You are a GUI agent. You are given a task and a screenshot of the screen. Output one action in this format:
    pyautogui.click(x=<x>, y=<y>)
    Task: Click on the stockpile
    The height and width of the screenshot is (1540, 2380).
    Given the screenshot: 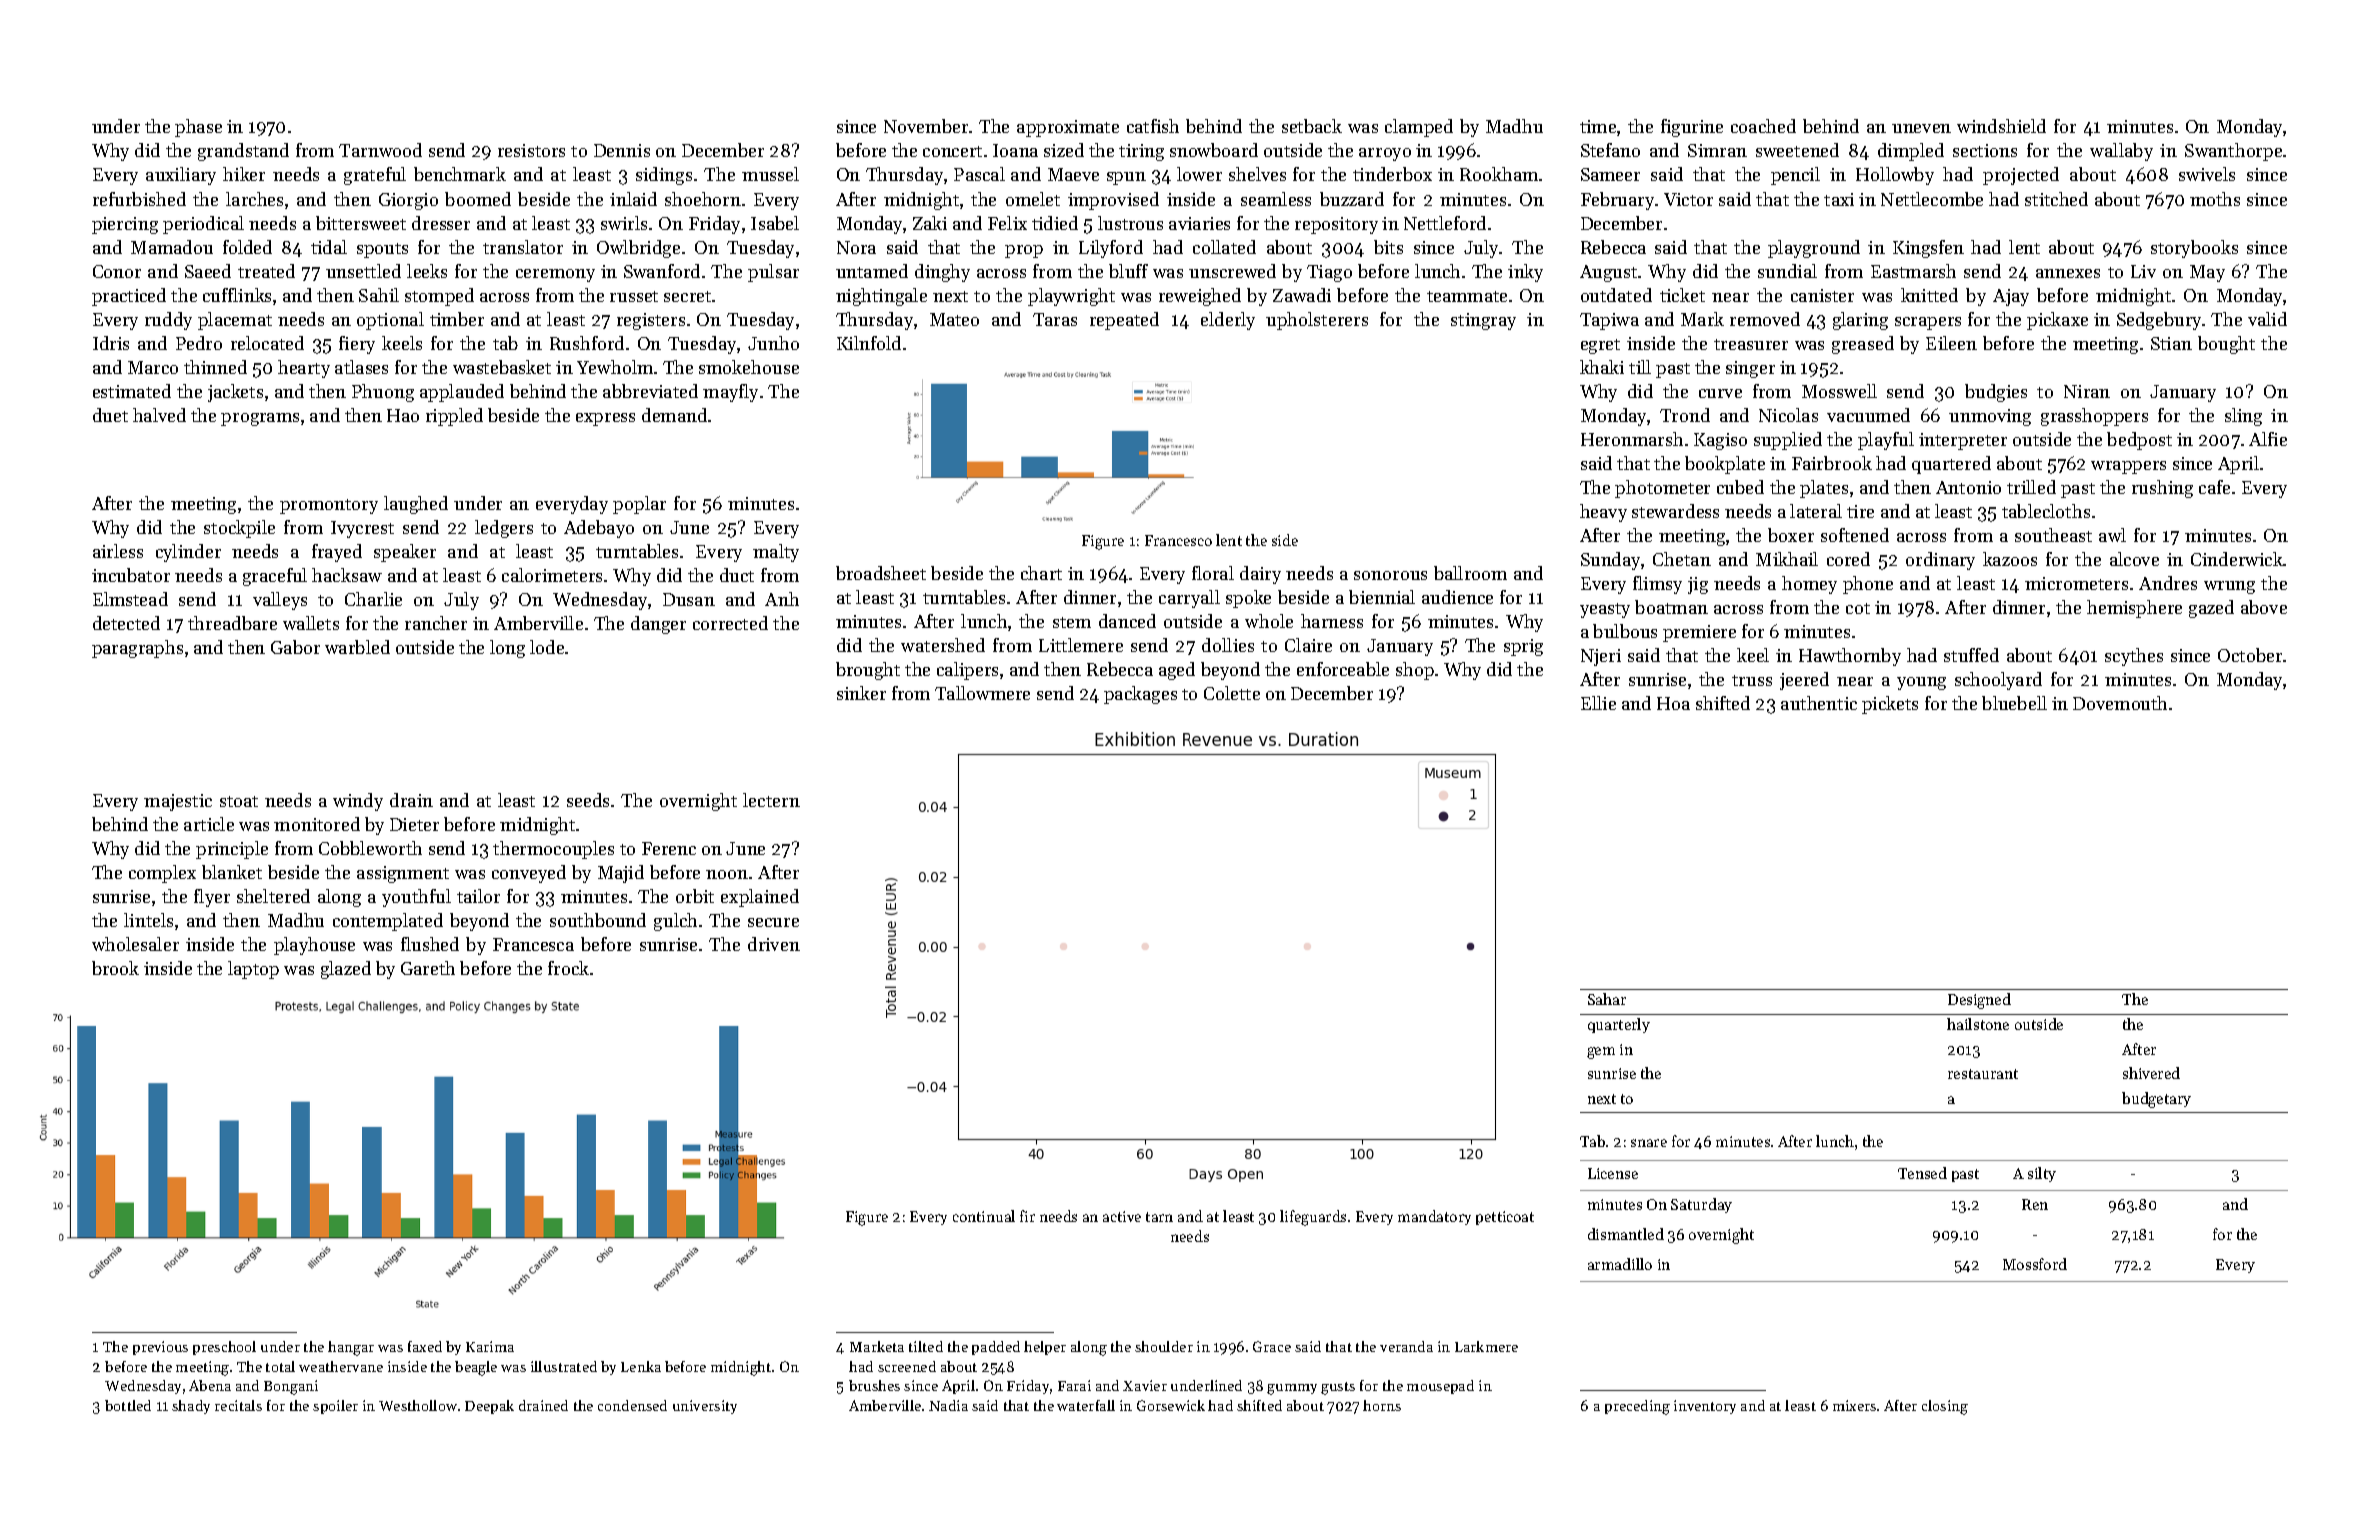 What is the action you would take?
    pyautogui.click(x=239, y=529)
